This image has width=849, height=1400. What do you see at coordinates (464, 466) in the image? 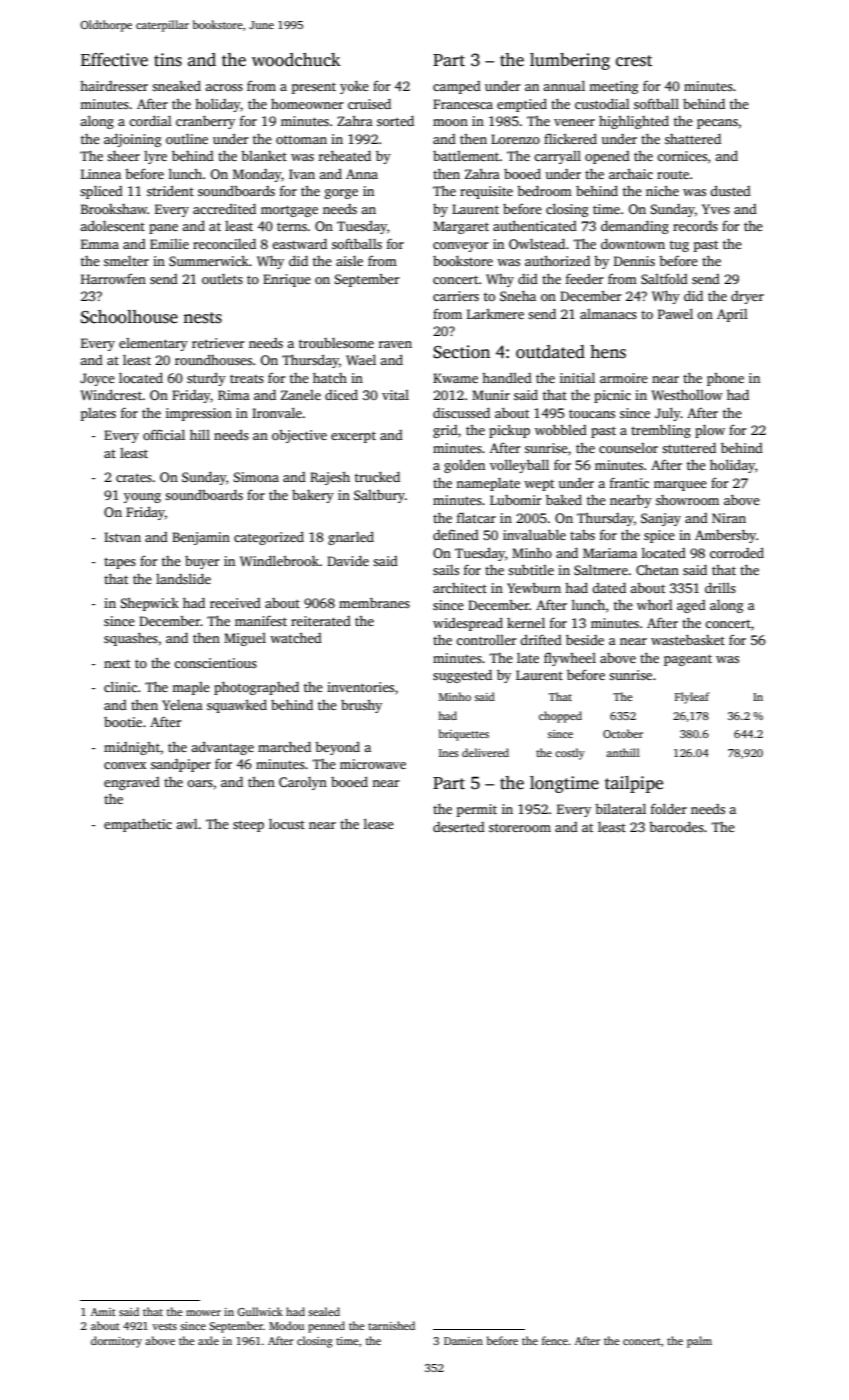
I see `golden` at bounding box center [464, 466].
